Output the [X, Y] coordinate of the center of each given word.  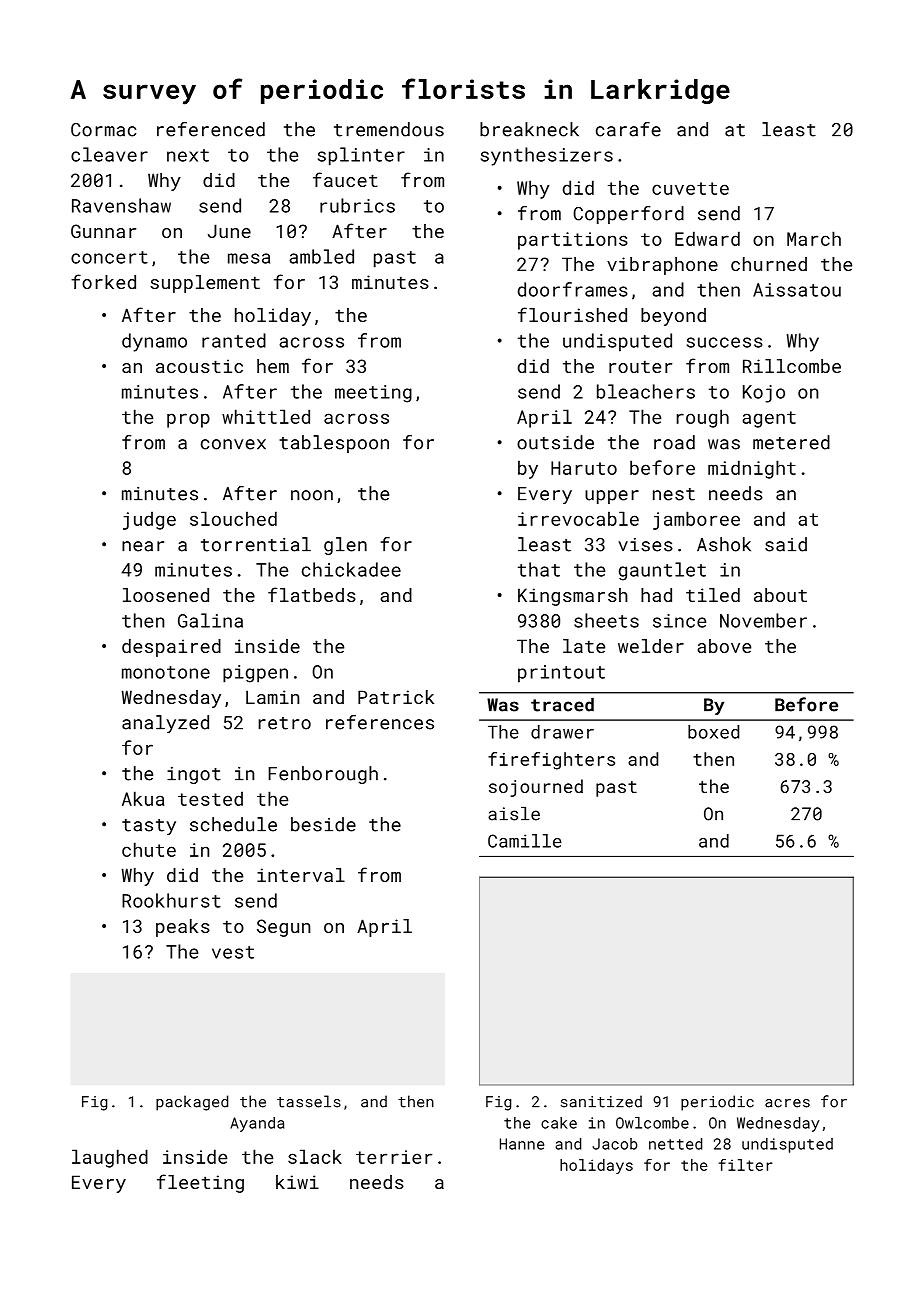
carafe [628, 129]
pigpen [255, 674]
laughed [110, 1158]
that [539, 569]
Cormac [103, 130]
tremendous [389, 129]
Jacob [615, 1144]
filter [746, 1165]
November [763, 620]
